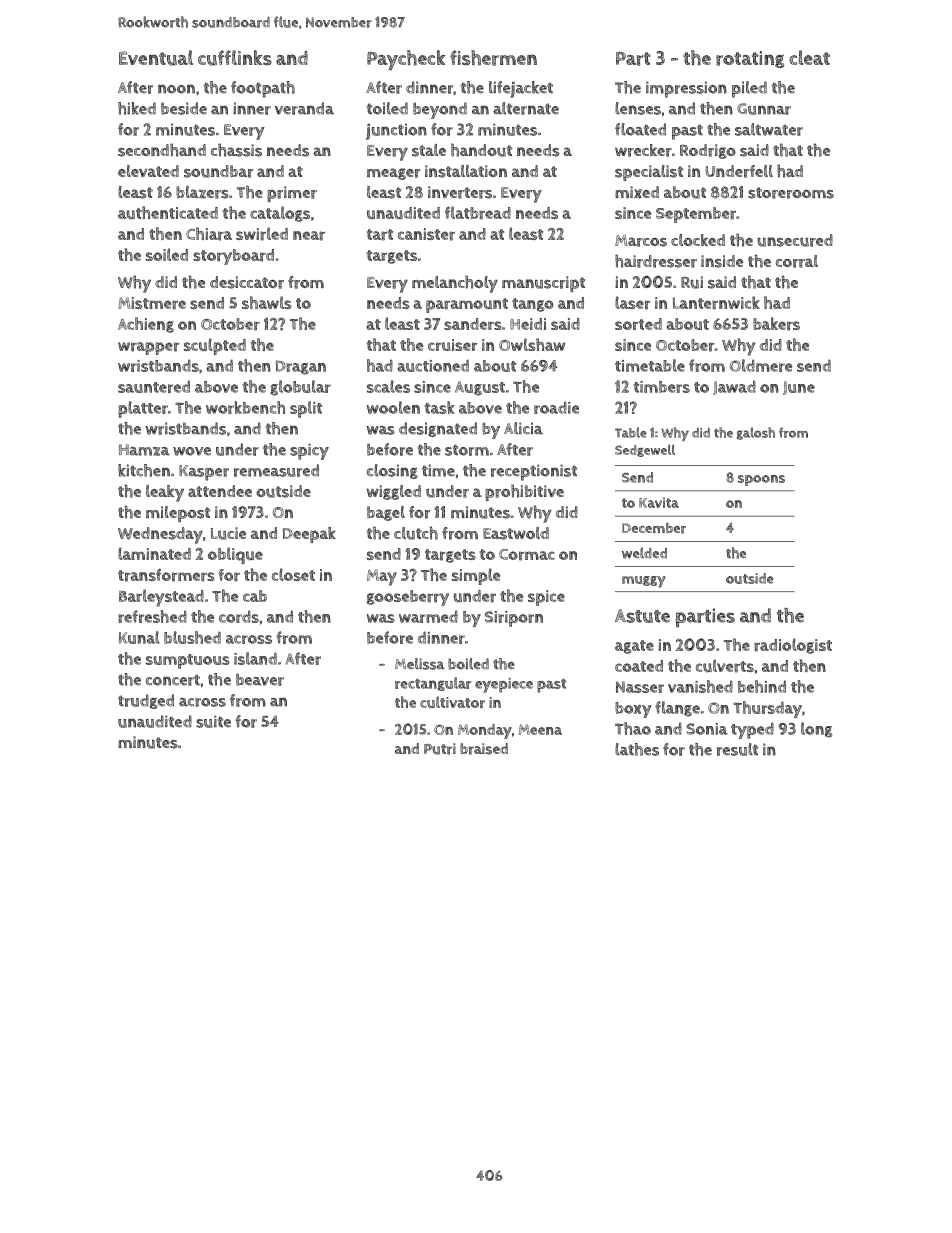 The height and width of the page is (1233, 952). What do you see at coordinates (167, 254) in the page?
I see `soiled` at bounding box center [167, 254].
